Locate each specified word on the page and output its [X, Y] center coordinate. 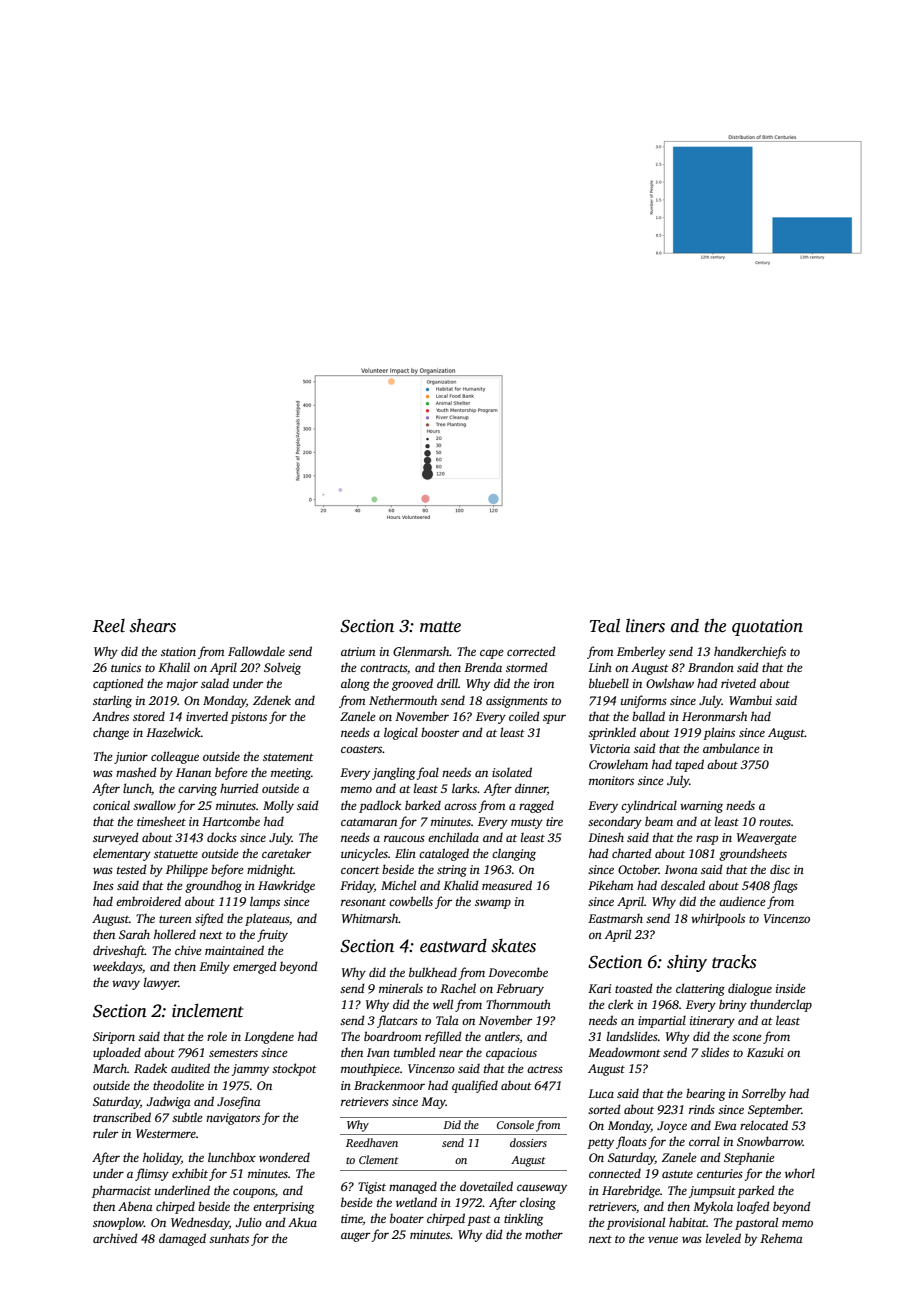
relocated [764, 1125]
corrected [531, 651]
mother [544, 1234]
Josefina [239, 1102]
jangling [393, 773]
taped [689, 765]
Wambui [750, 700]
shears [153, 625]
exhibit [190, 1173]
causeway [542, 1189]
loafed [753, 1207]
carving [197, 790]
